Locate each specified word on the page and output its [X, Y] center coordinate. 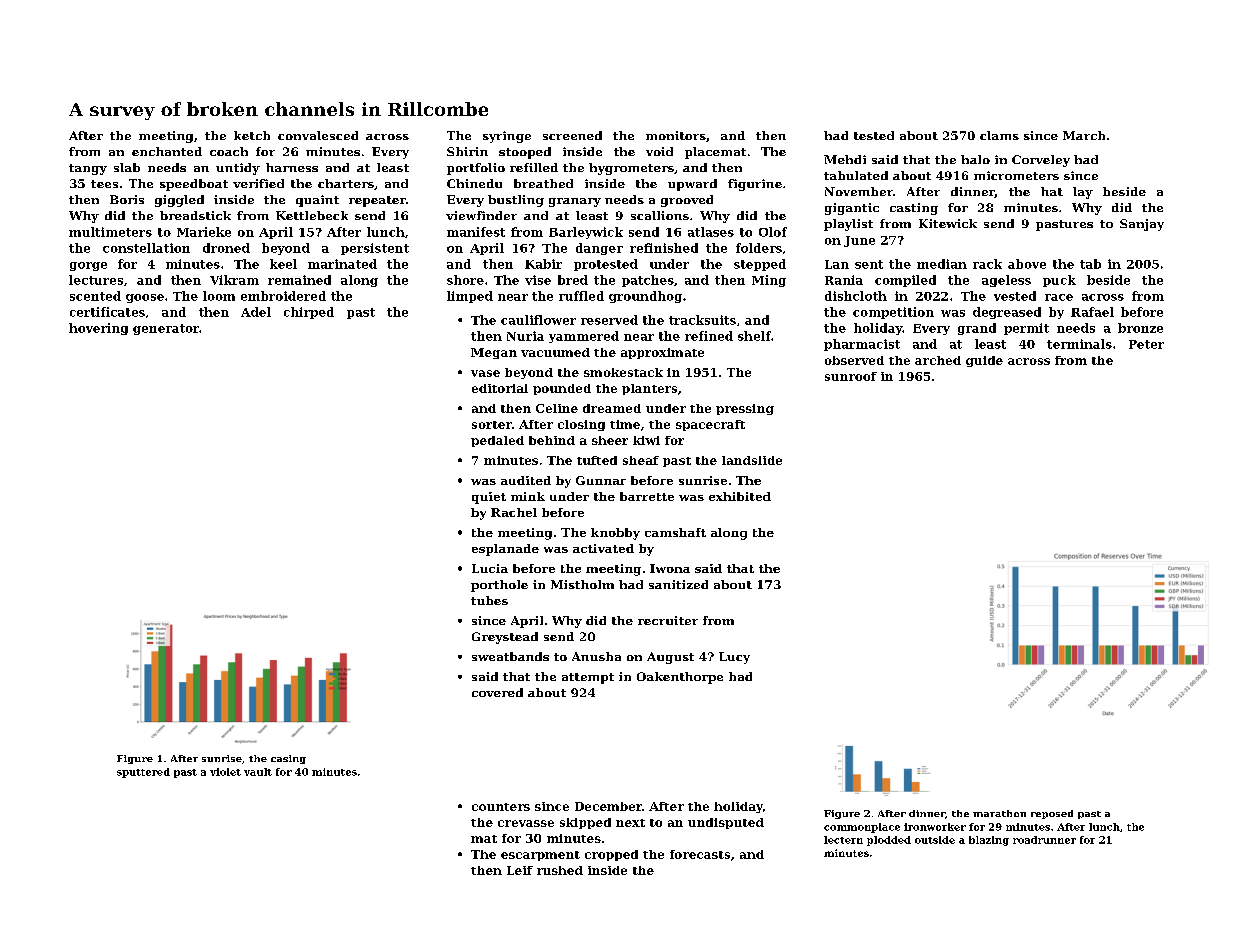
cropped [611, 855]
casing [288, 759]
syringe [507, 137]
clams [999, 135]
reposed [1052, 814]
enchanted [167, 151]
